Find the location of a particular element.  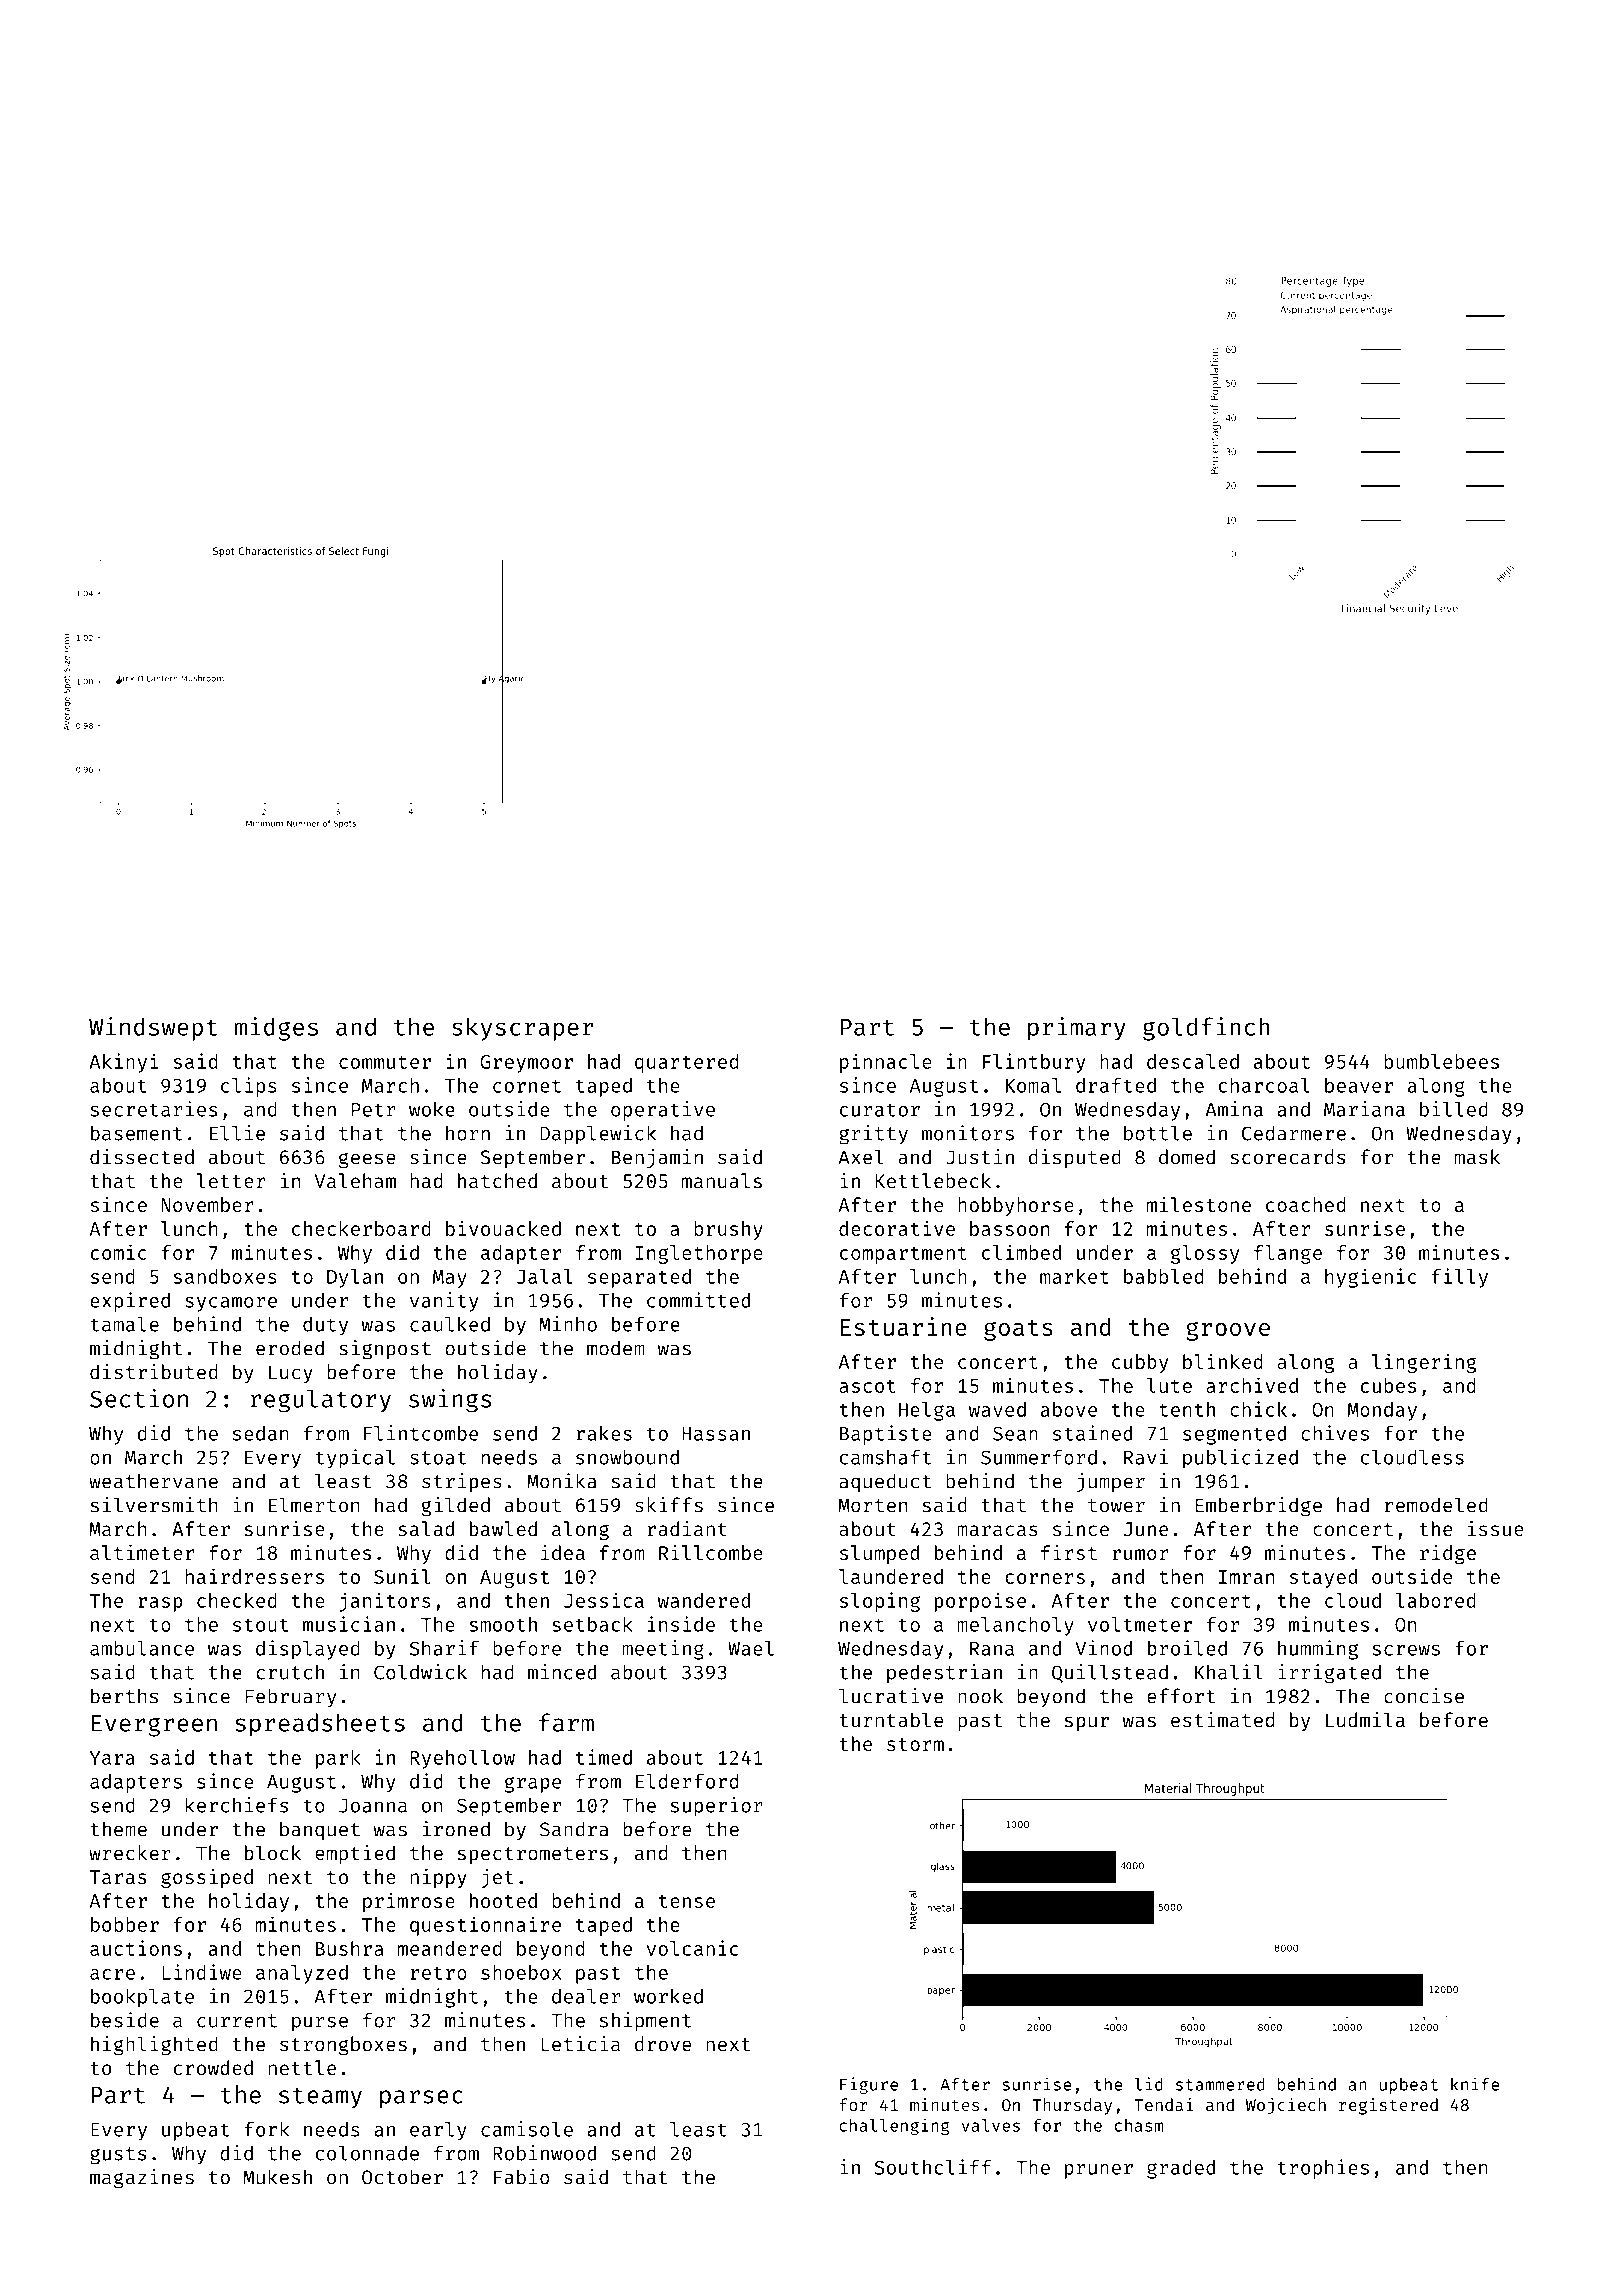

rasp is located at coordinates (160, 1604).
